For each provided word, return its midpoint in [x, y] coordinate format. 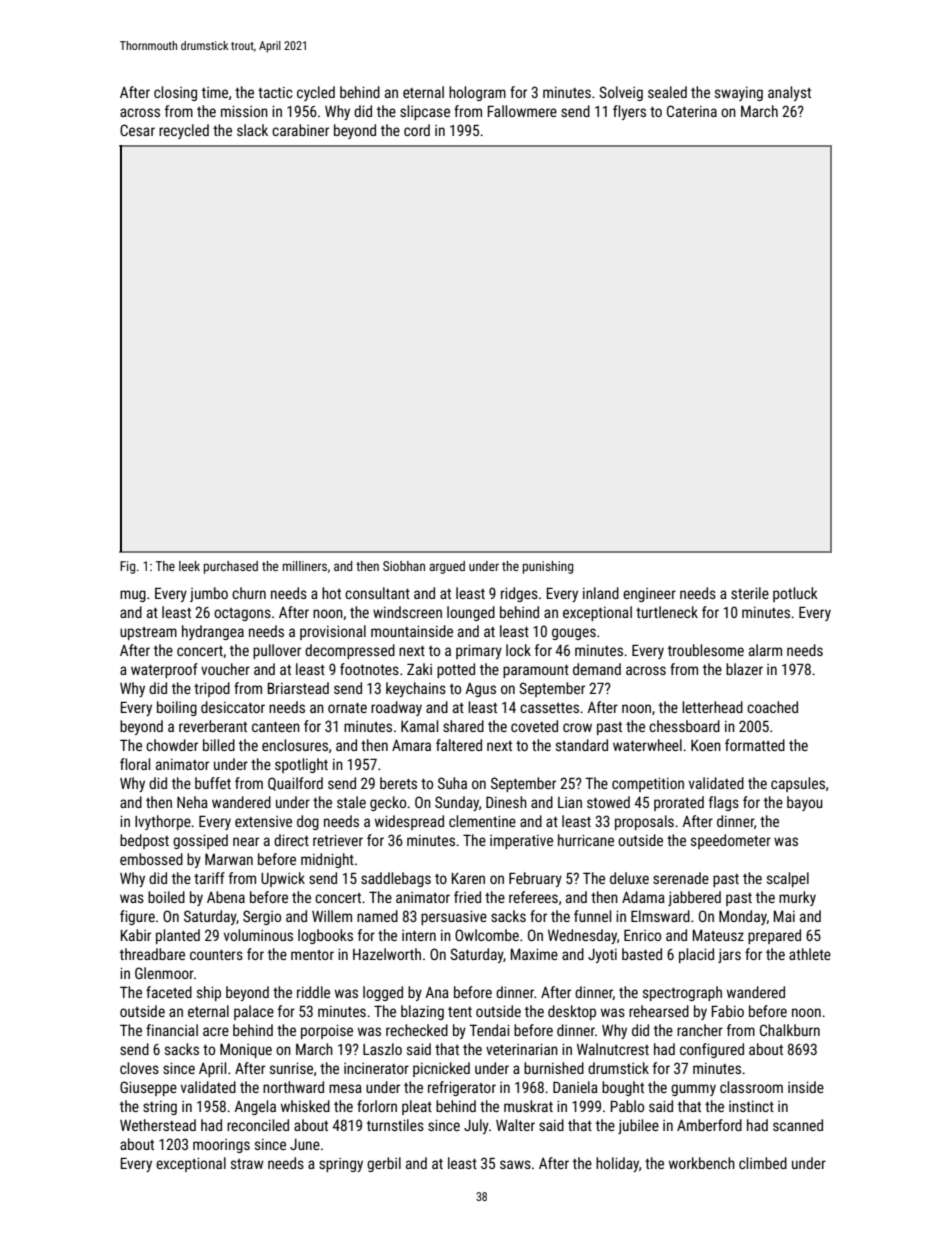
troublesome [706, 650]
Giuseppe [148, 1088]
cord [417, 130]
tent [460, 1012]
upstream [148, 633]
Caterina [692, 111]
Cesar [137, 130]
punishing [548, 567]
